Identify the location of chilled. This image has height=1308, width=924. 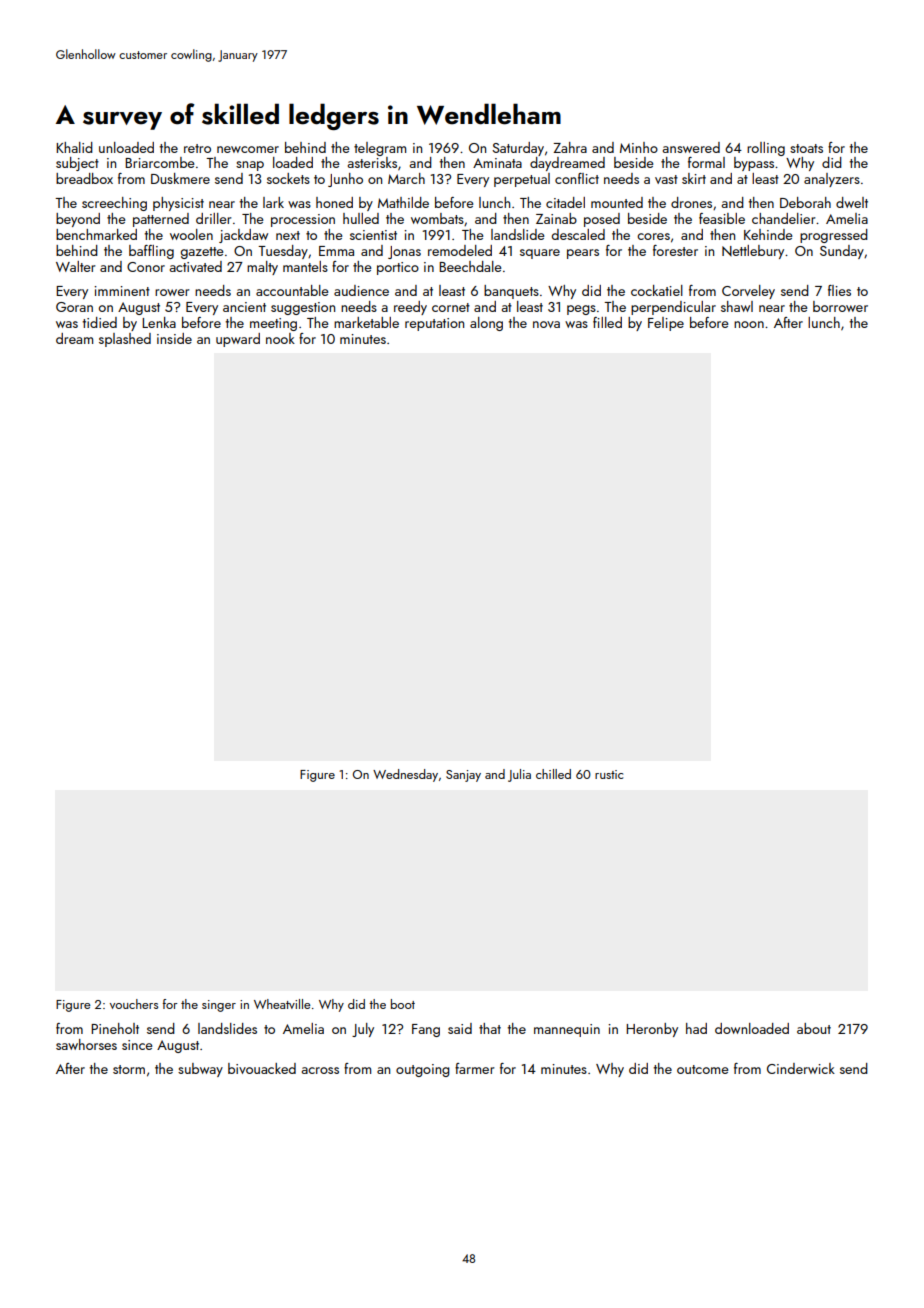
(553, 774).
